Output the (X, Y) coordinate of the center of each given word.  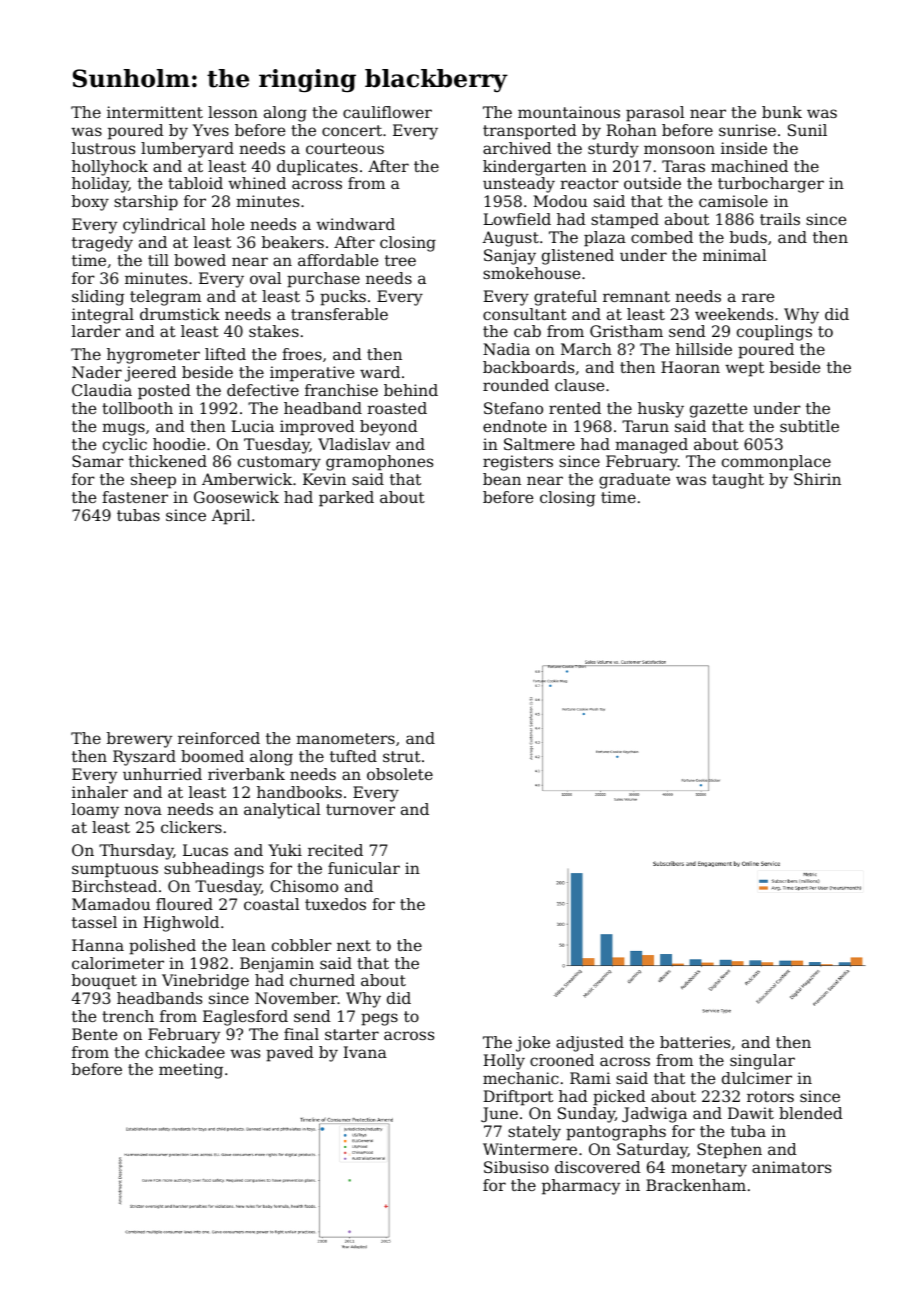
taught (738, 481)
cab (527, 331)
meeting (191, 1071)
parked (346, 499)
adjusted (590, 1044)
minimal (735, 255)
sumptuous (115, 870)
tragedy (102, 244)
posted (164, 392)
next (354, 945)
